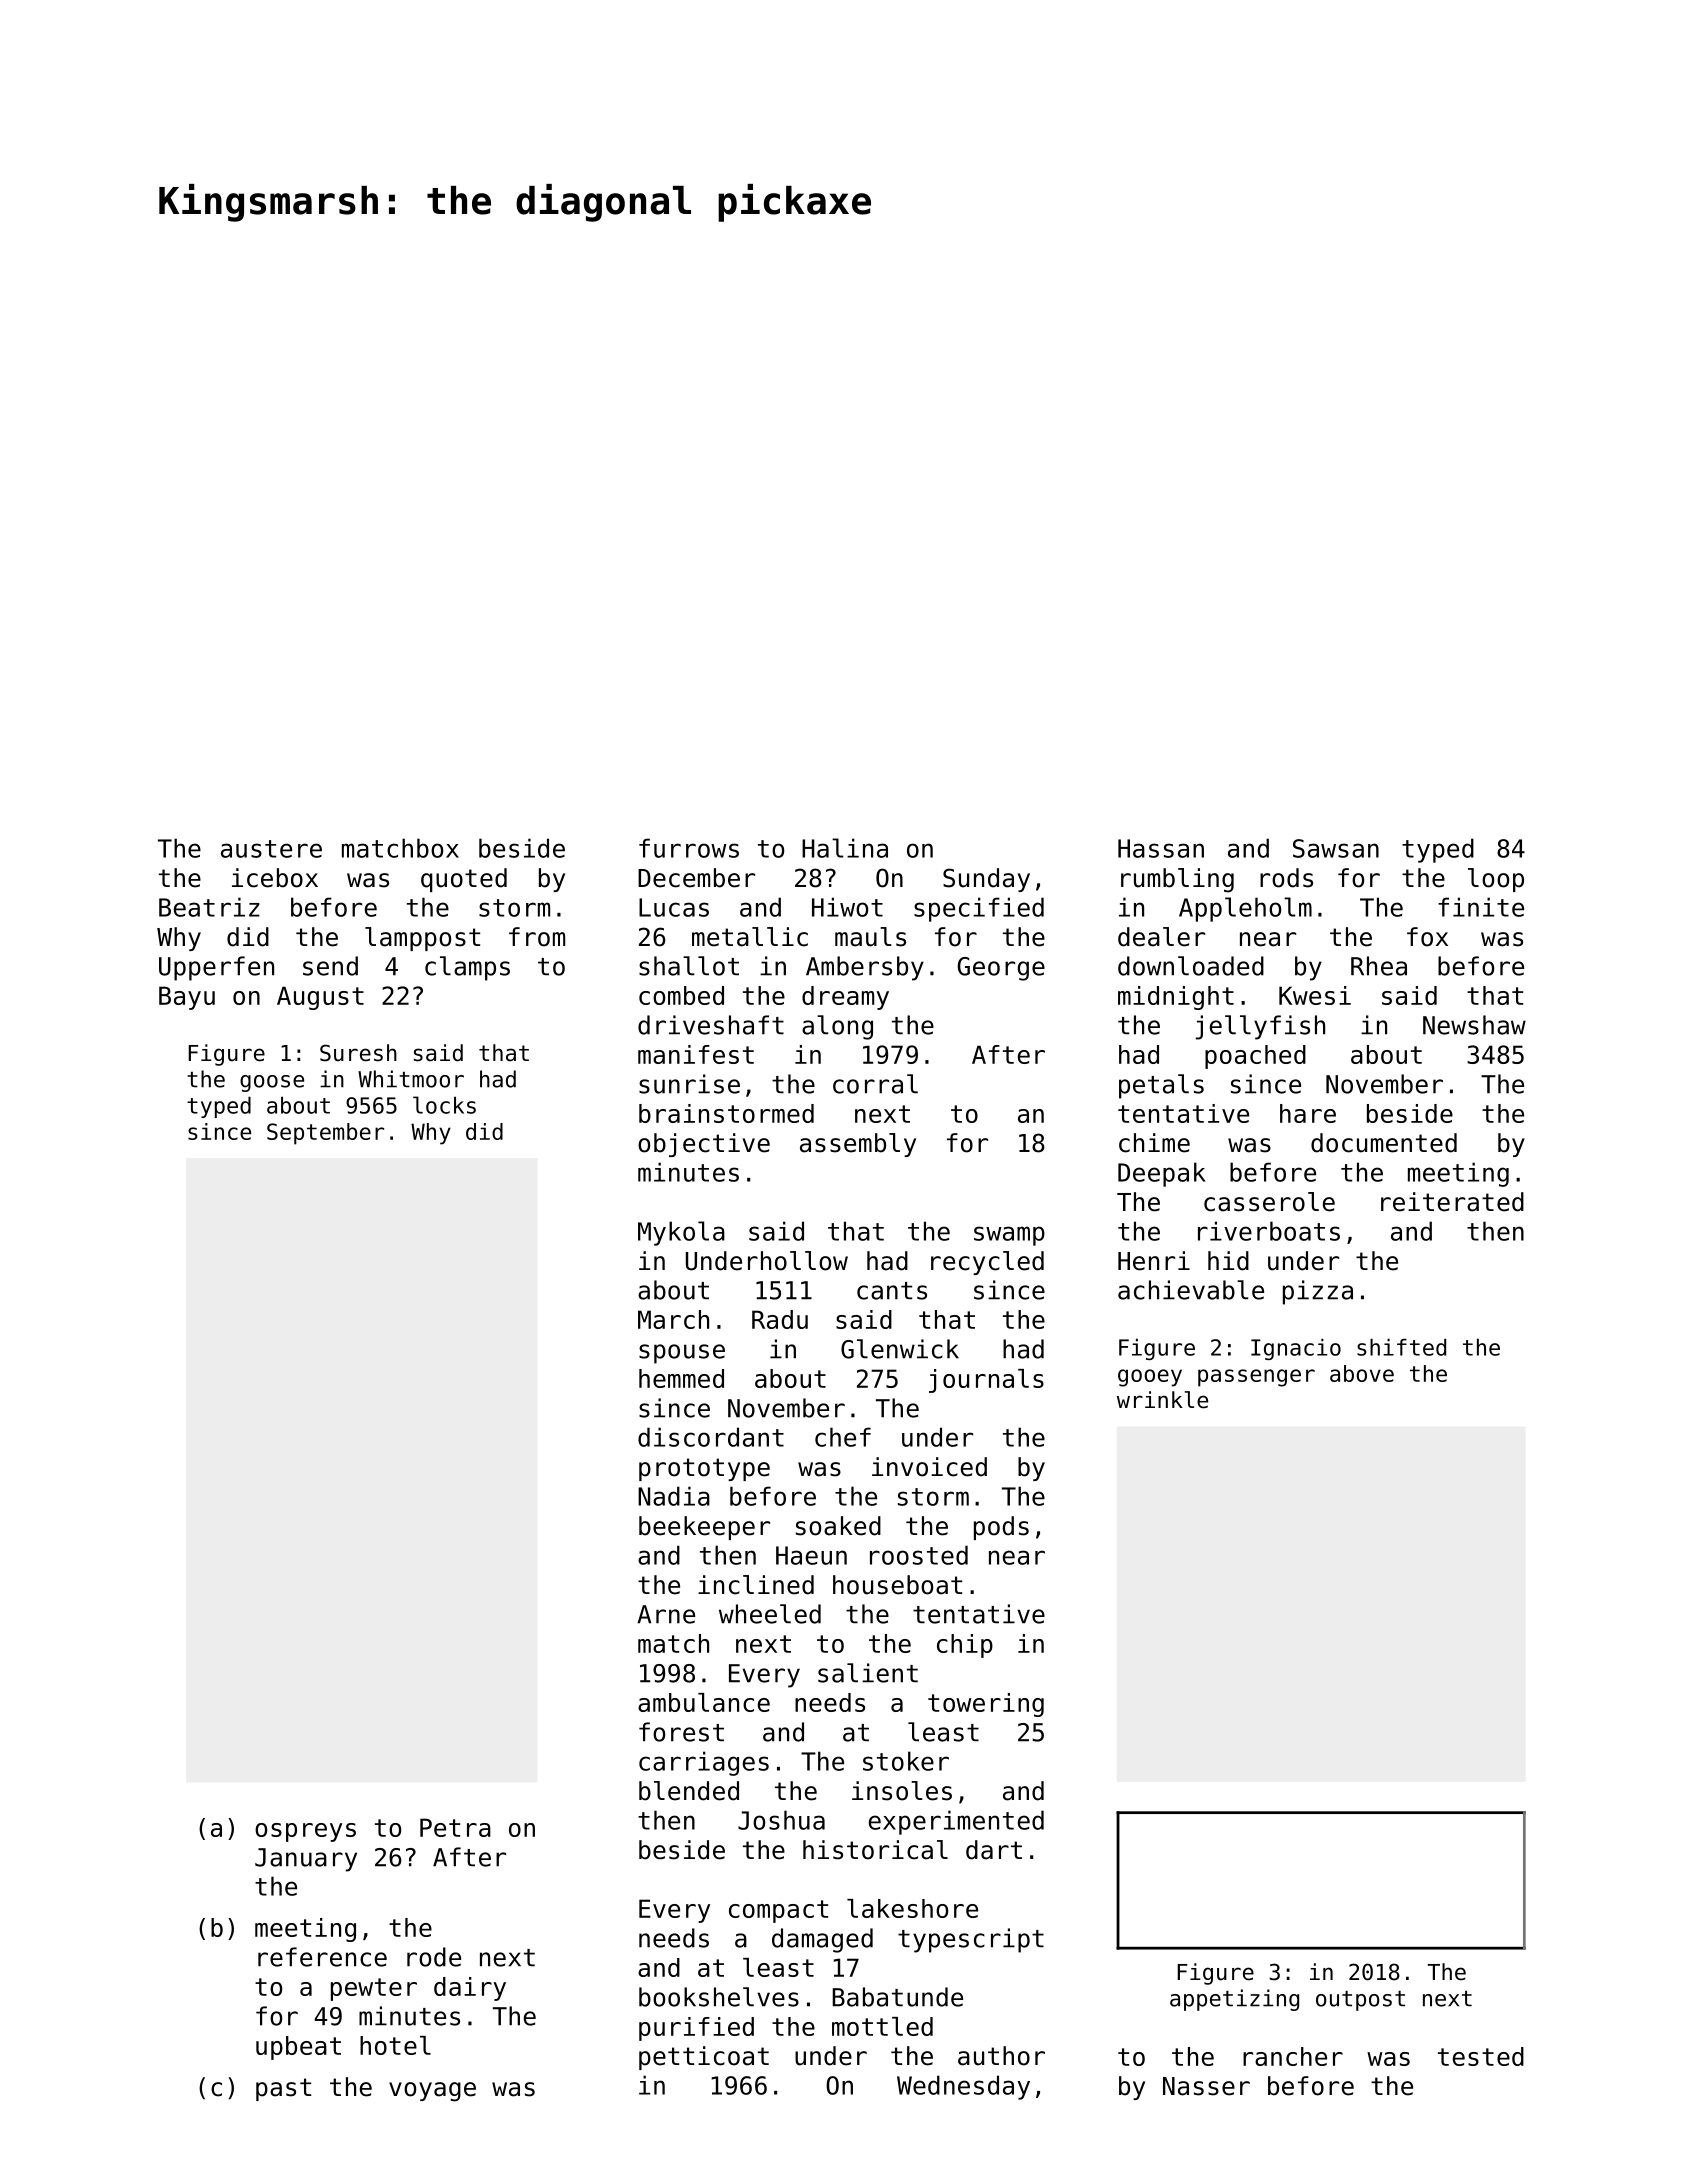 Image resolution: width=1683 pixels, height=2178 pixels. What do you see at coordinates (987, 1263) in the screenshot?
I see `recycled` at bounding box center [987, 1263].
